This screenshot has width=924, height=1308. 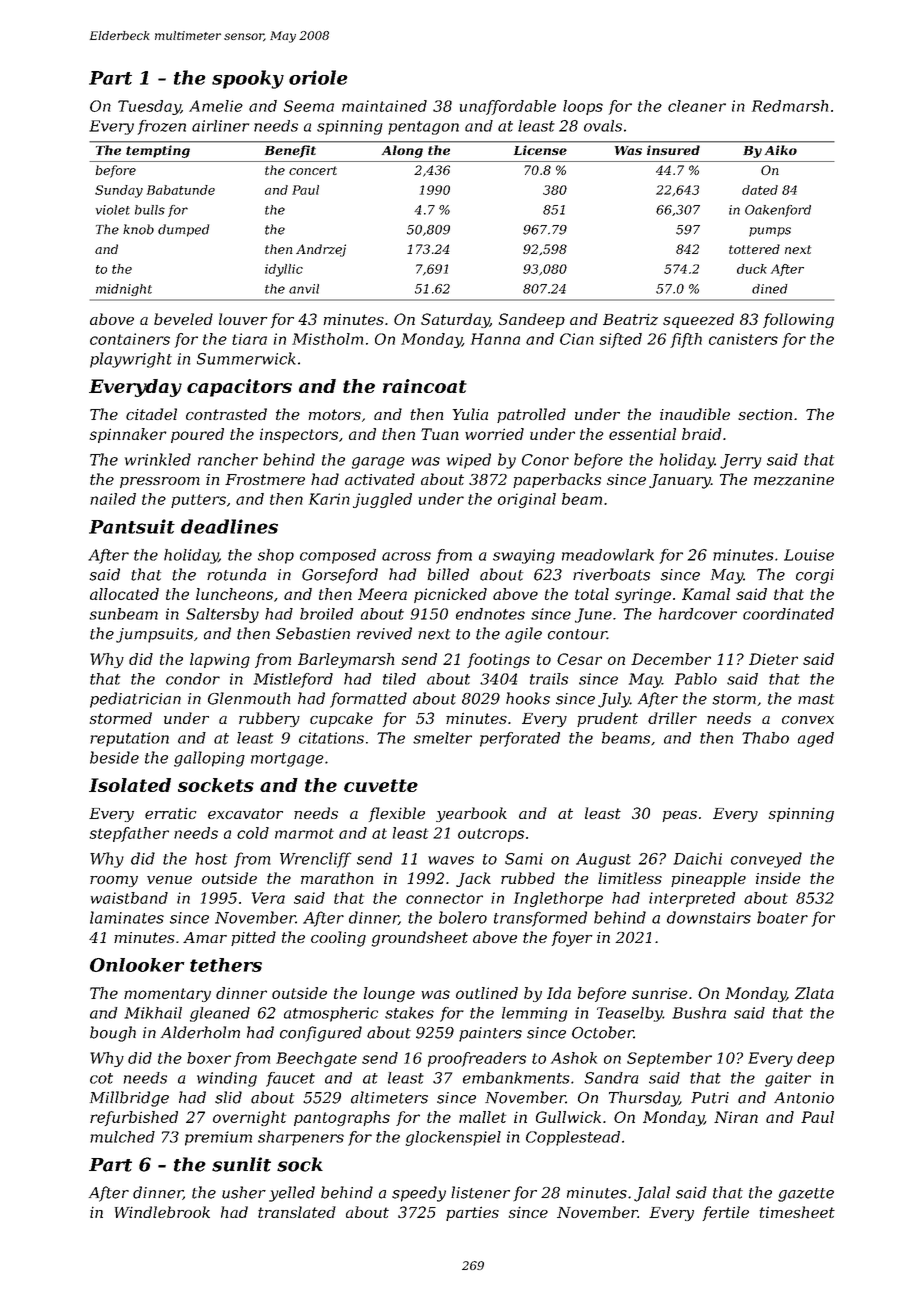 What do you see at coordinates (754, 249) in the screenshot?
I see `tottered` at bounding box center [754, 249].
